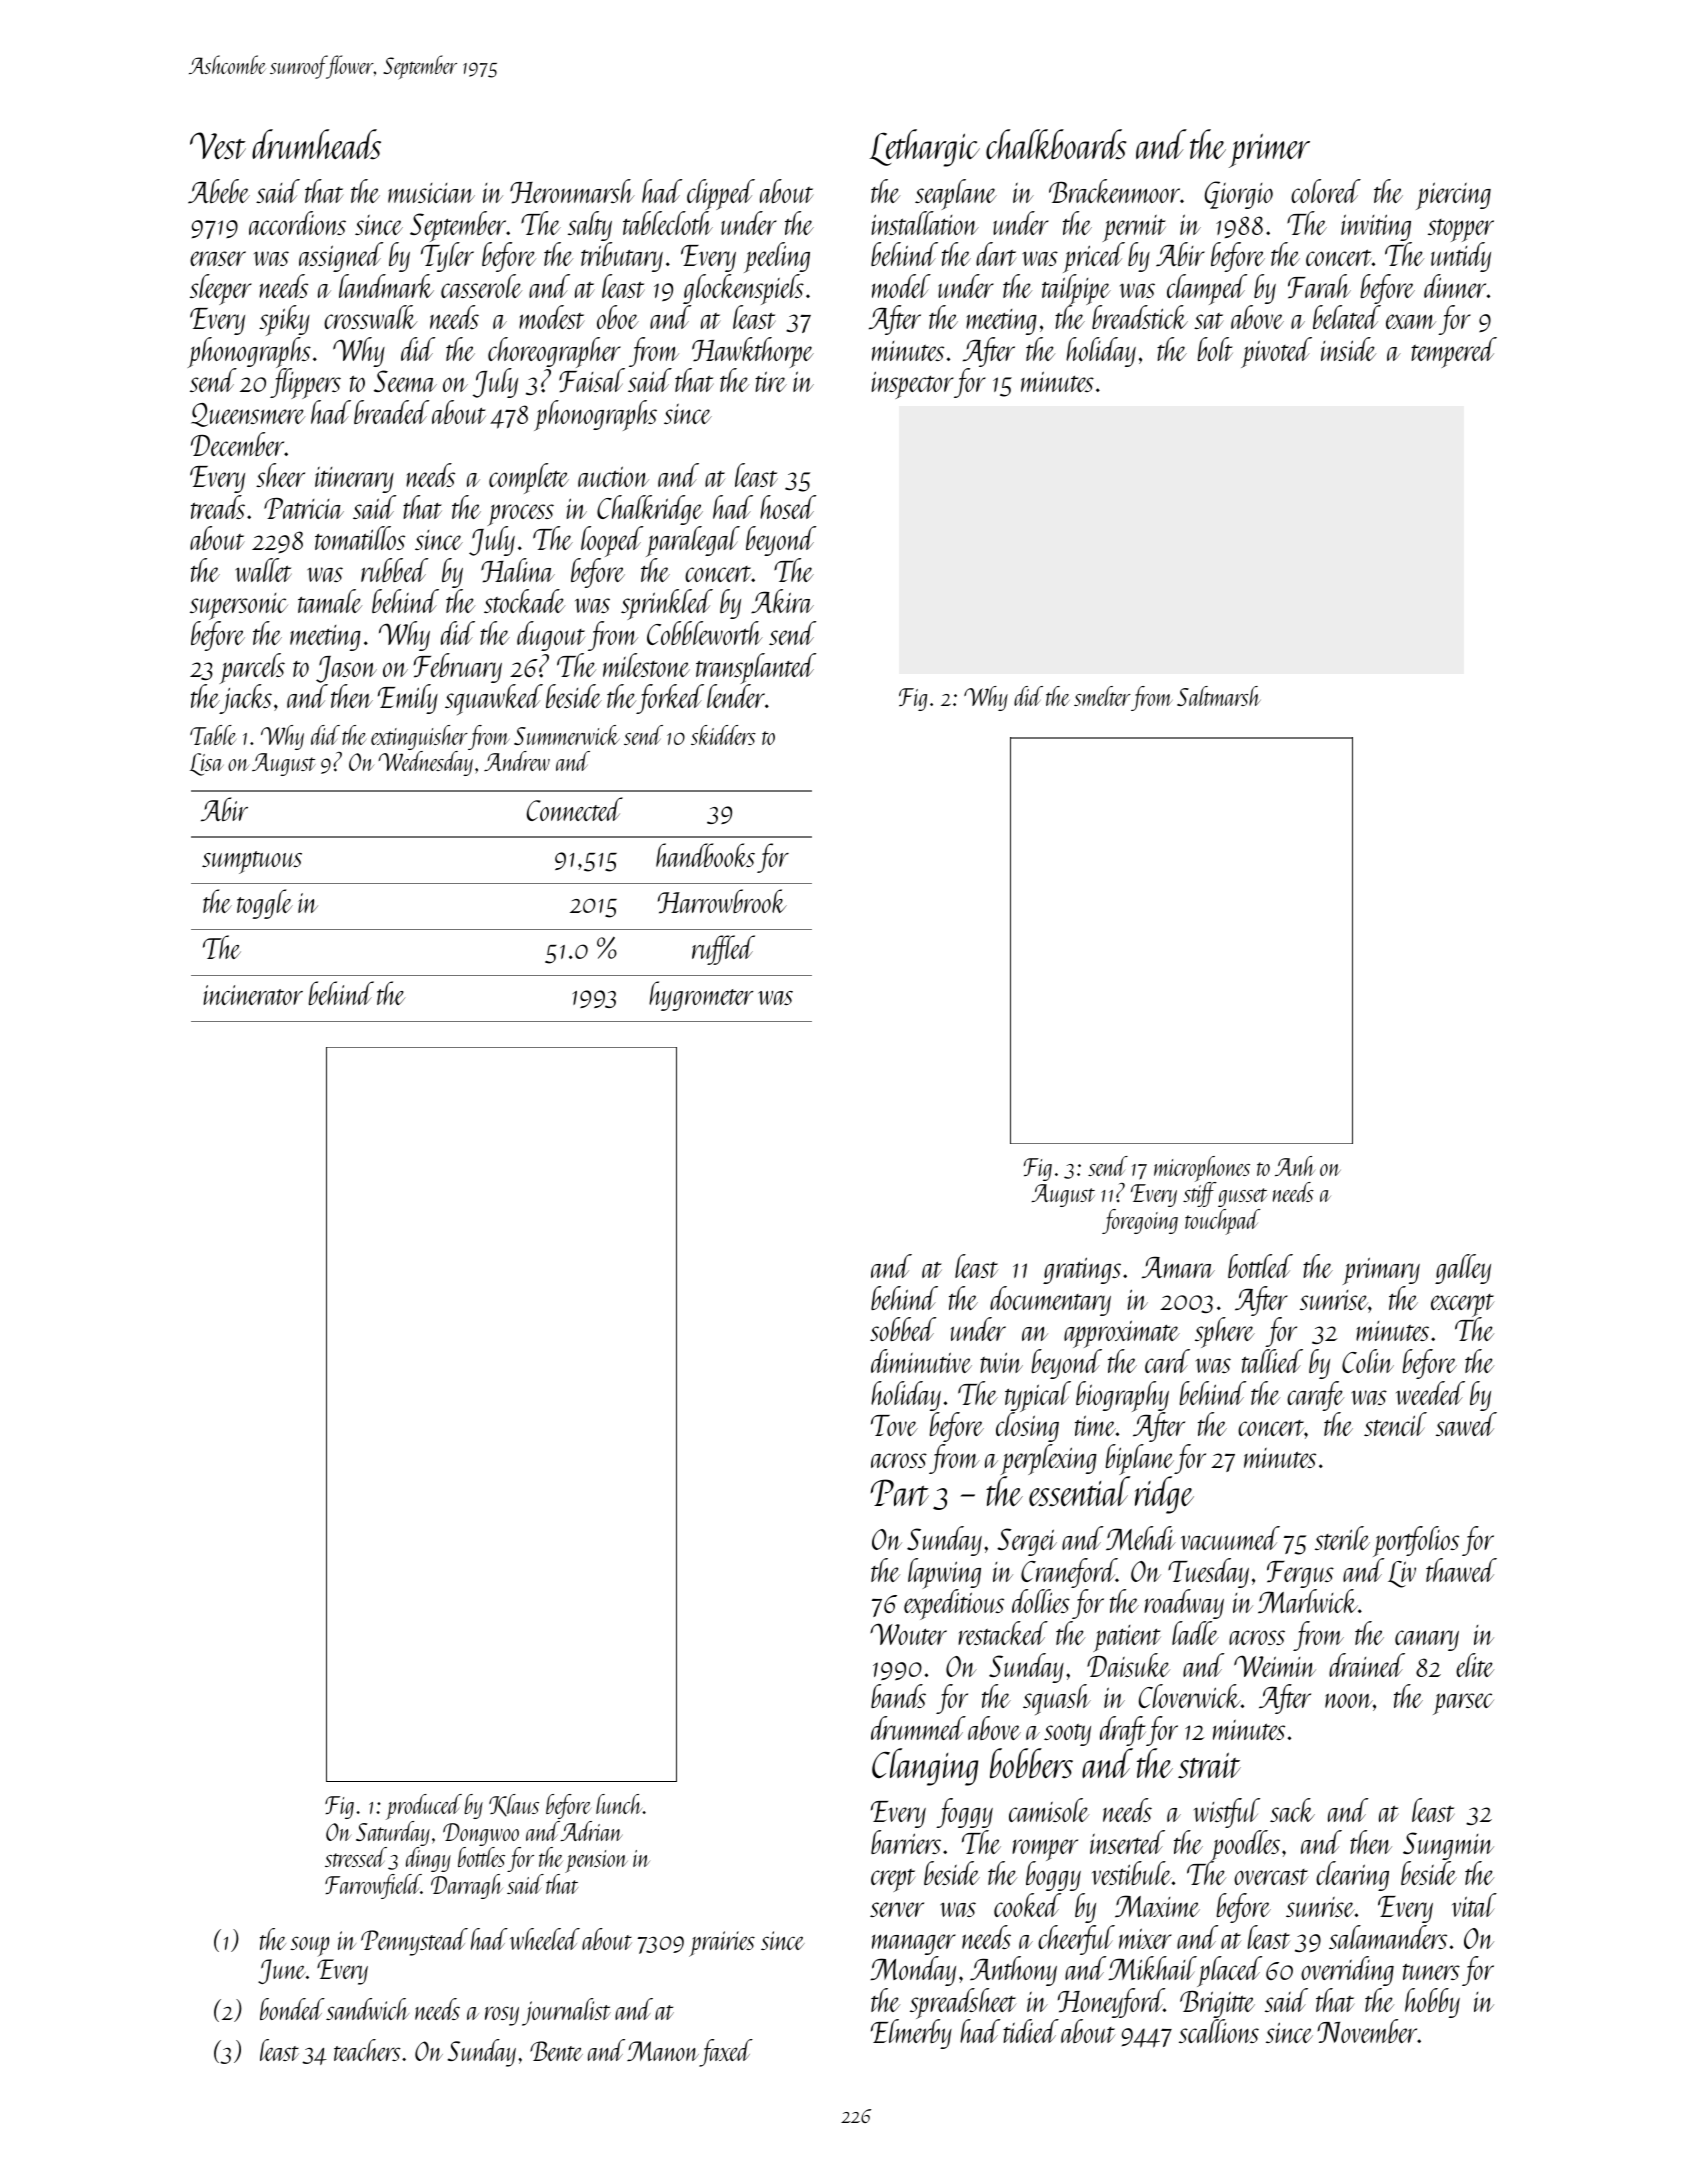 The width and height of the document is (1683, 2178). Describe the element at coordinates (297, 223) in the document. I see `accordions` at that location.
